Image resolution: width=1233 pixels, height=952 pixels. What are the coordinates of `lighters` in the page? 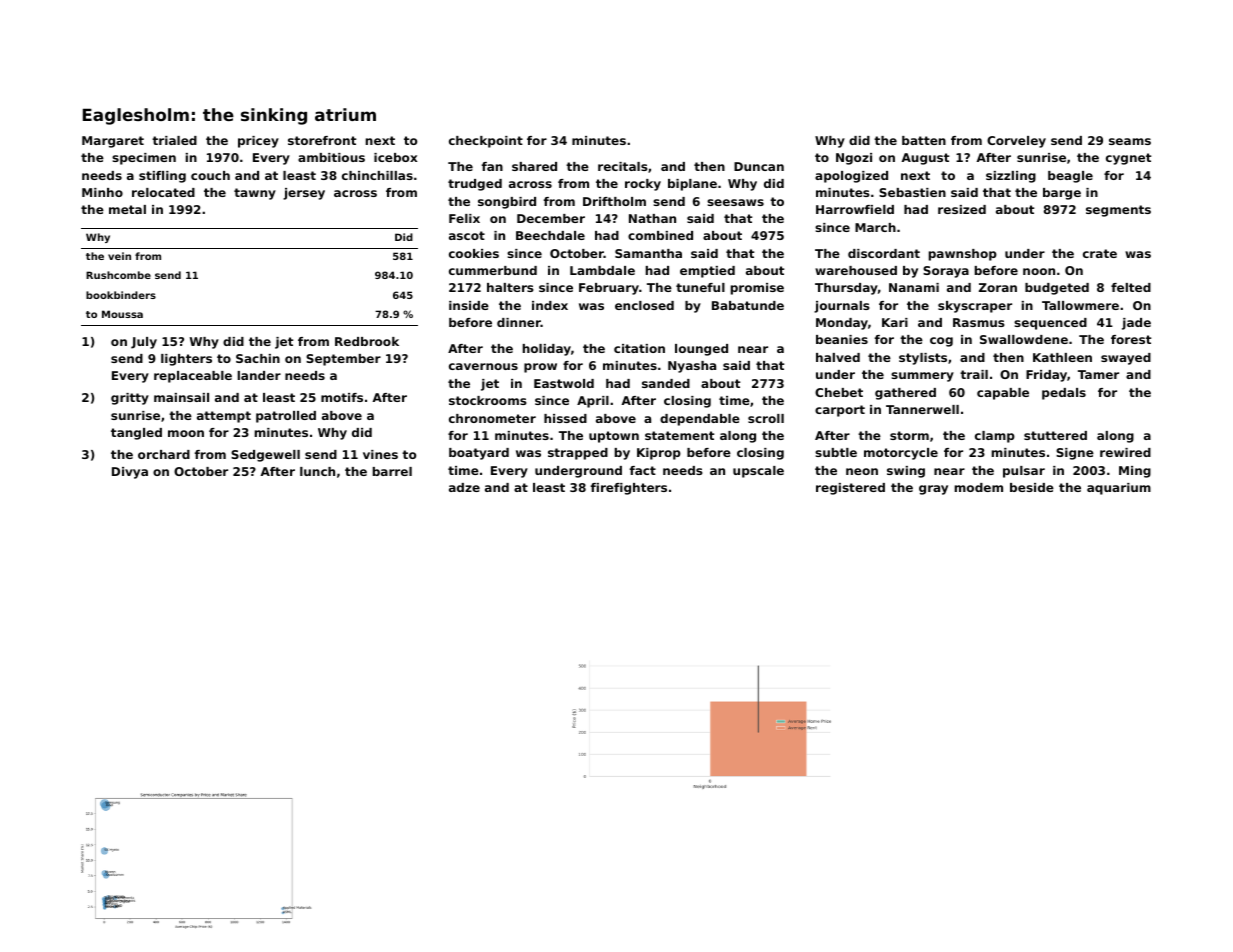 It's located at (186, 360).
